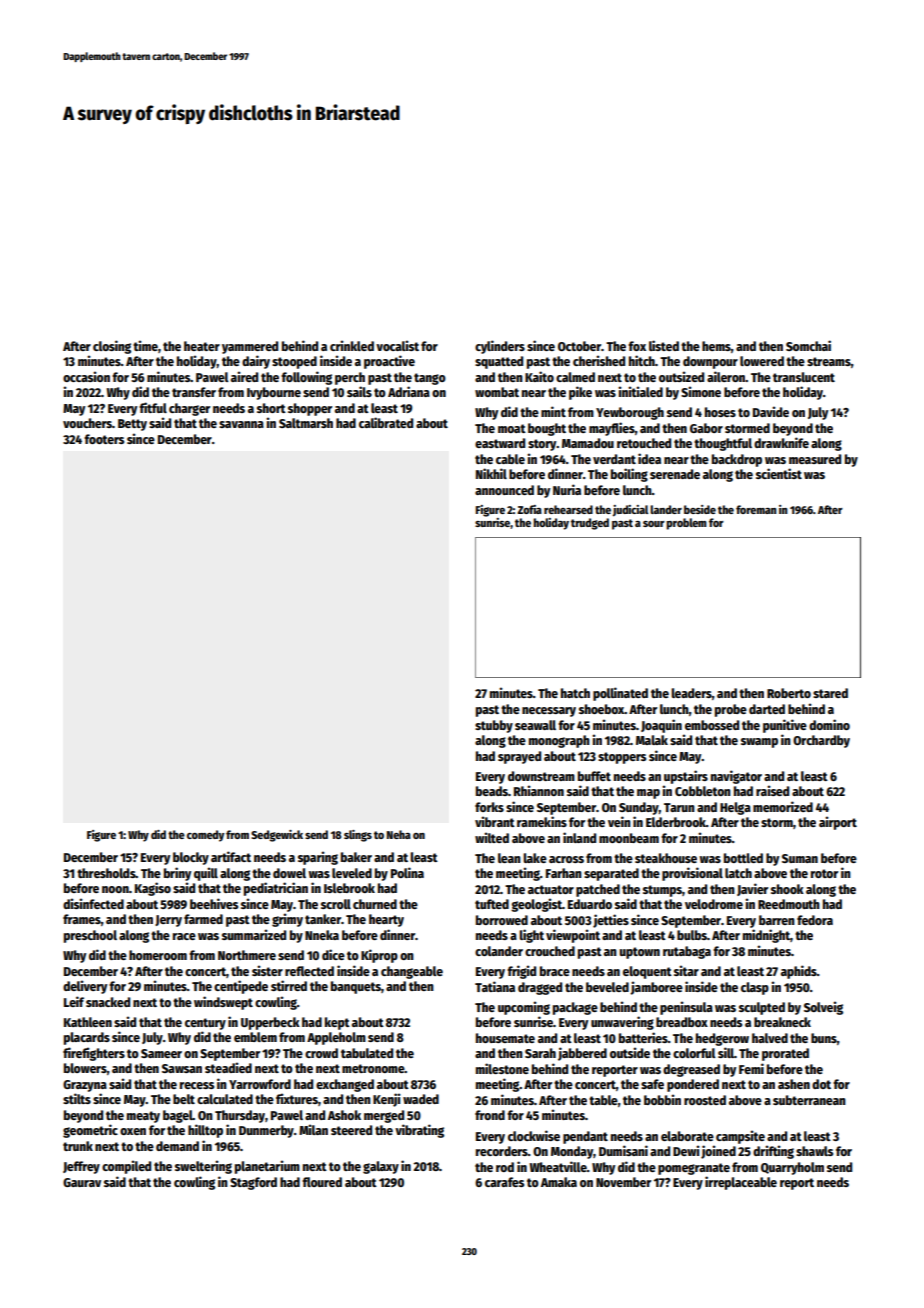  What do you see at coordinates (177, 1146) in the image?
I see `demand` at bounding box center [177, 1146].
